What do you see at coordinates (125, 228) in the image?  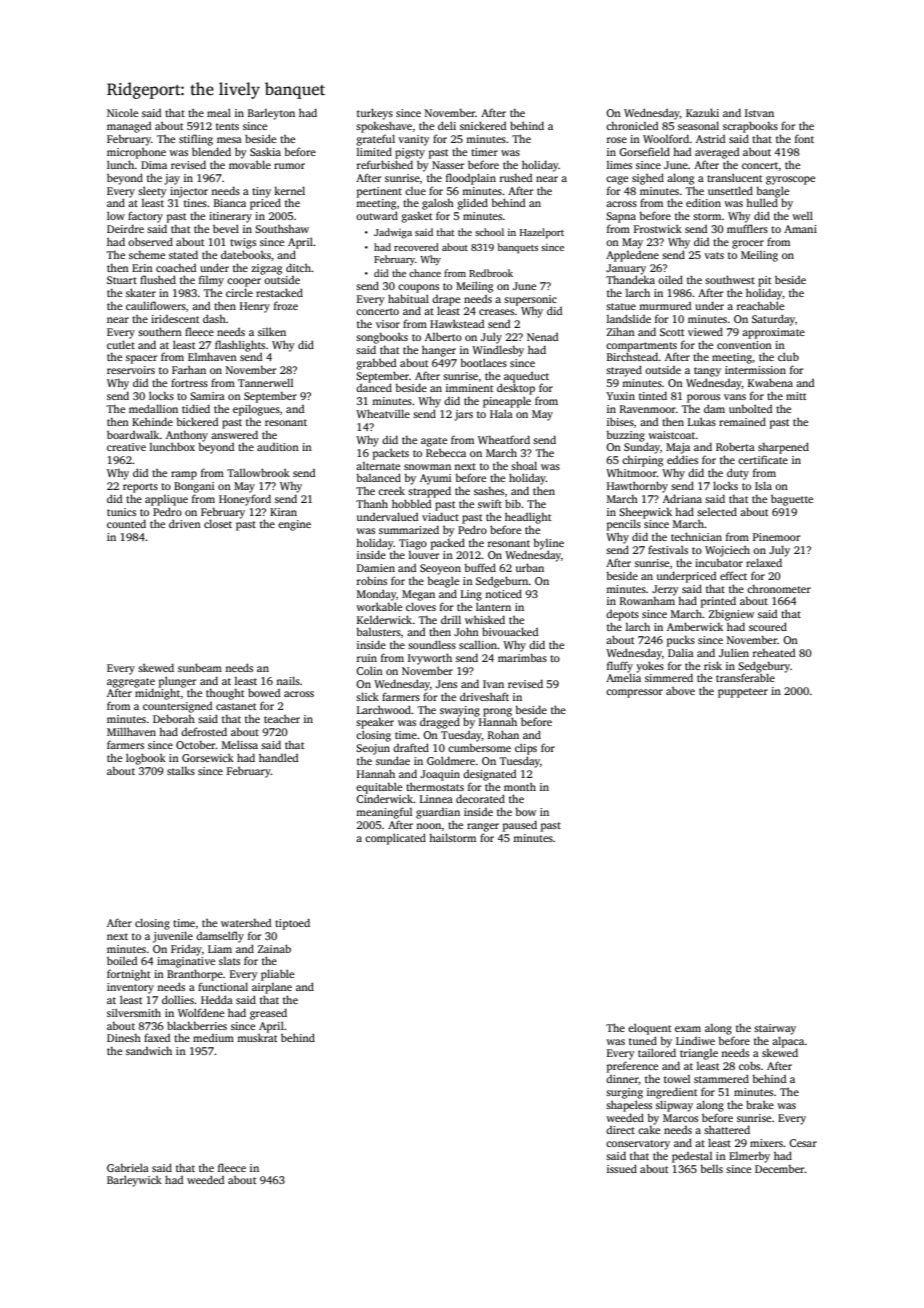 I see `Deirdre` at bounding box center [125, 228].
